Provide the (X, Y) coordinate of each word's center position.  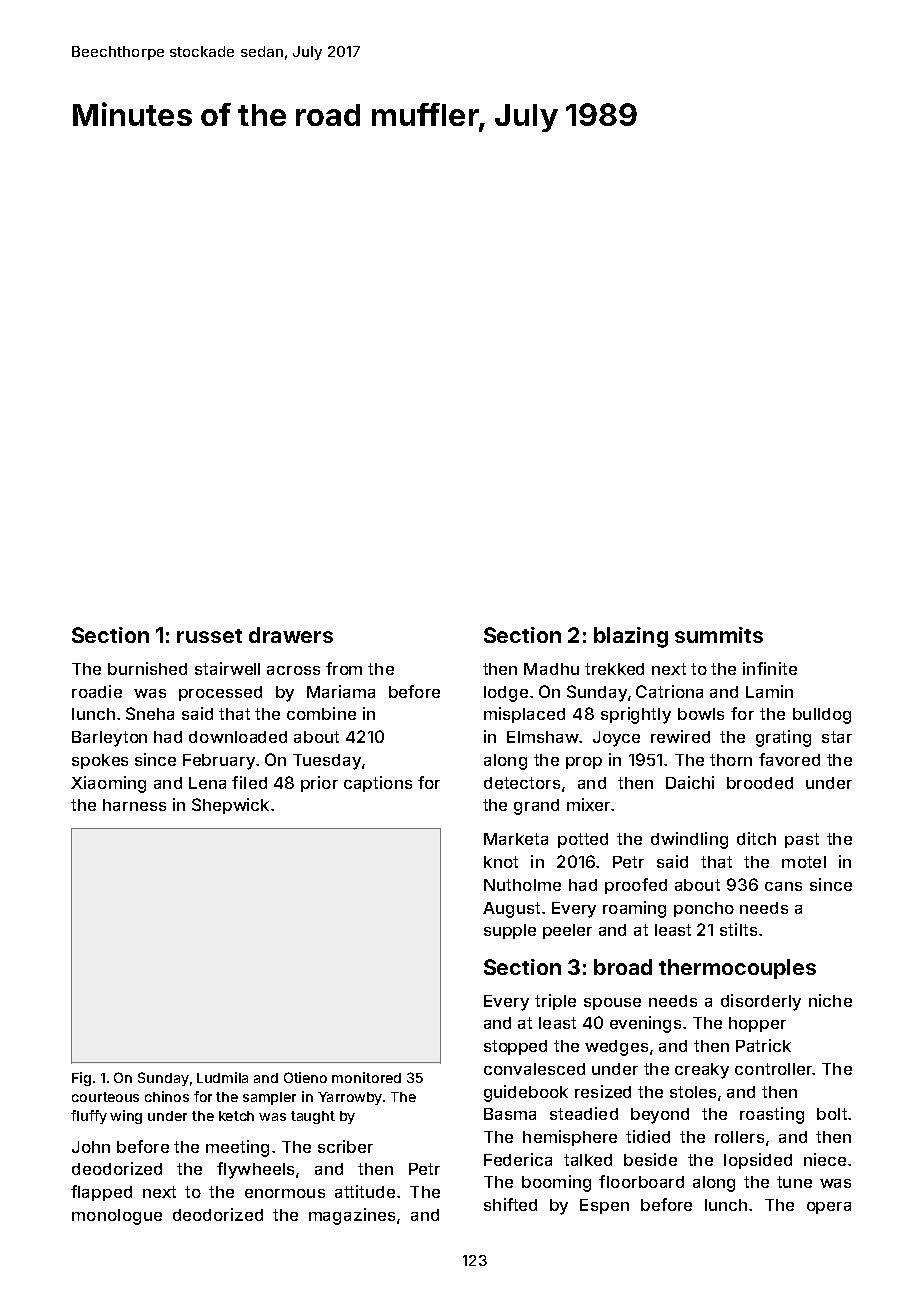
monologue (117, 1217)
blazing (631, 637)
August (511, 910)
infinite (770, 668)
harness (134, 805)
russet (209, 636)
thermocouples (737, 969)
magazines (352, 1216)
